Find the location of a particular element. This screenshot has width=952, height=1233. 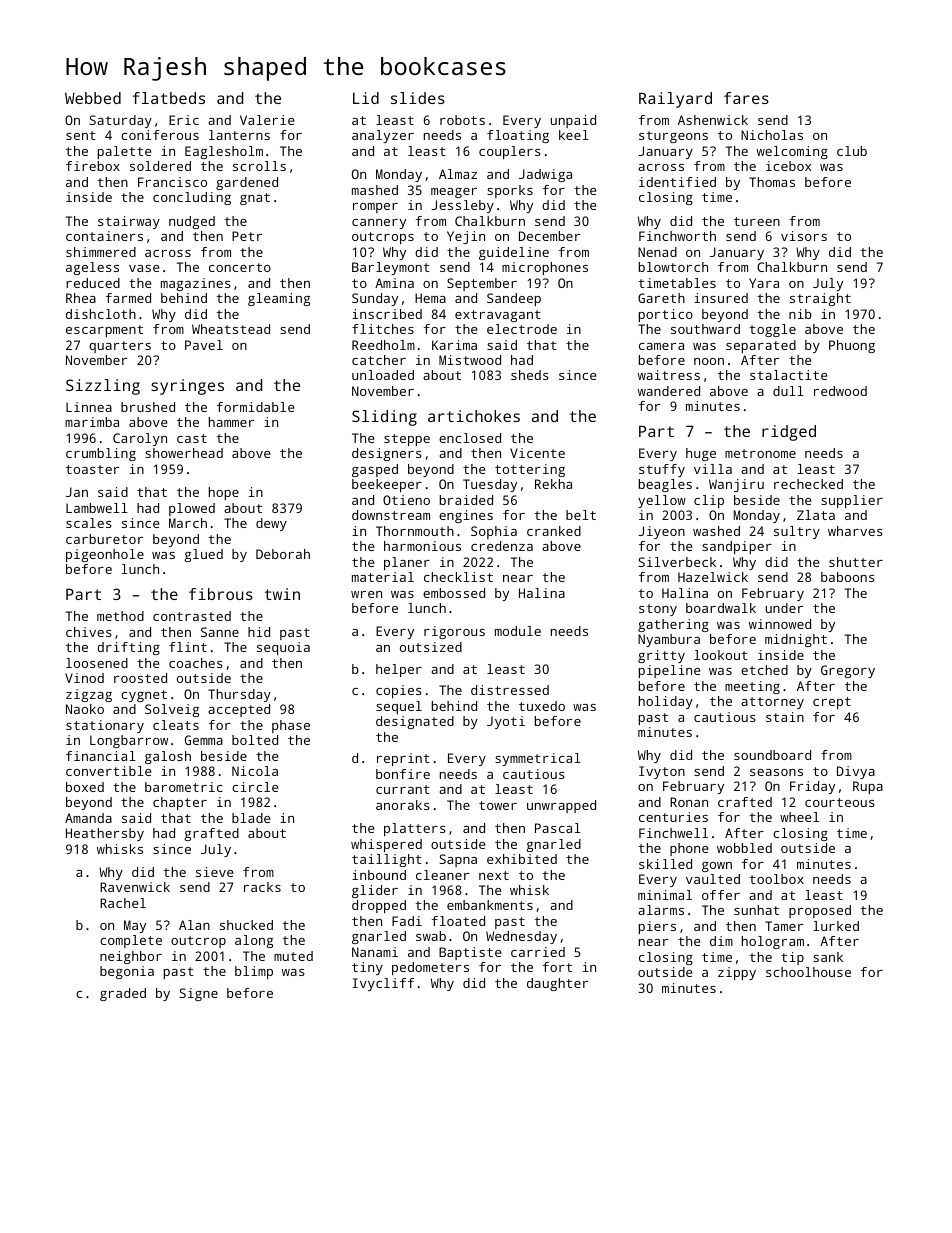

straight is located at coordinates (820, 299).
